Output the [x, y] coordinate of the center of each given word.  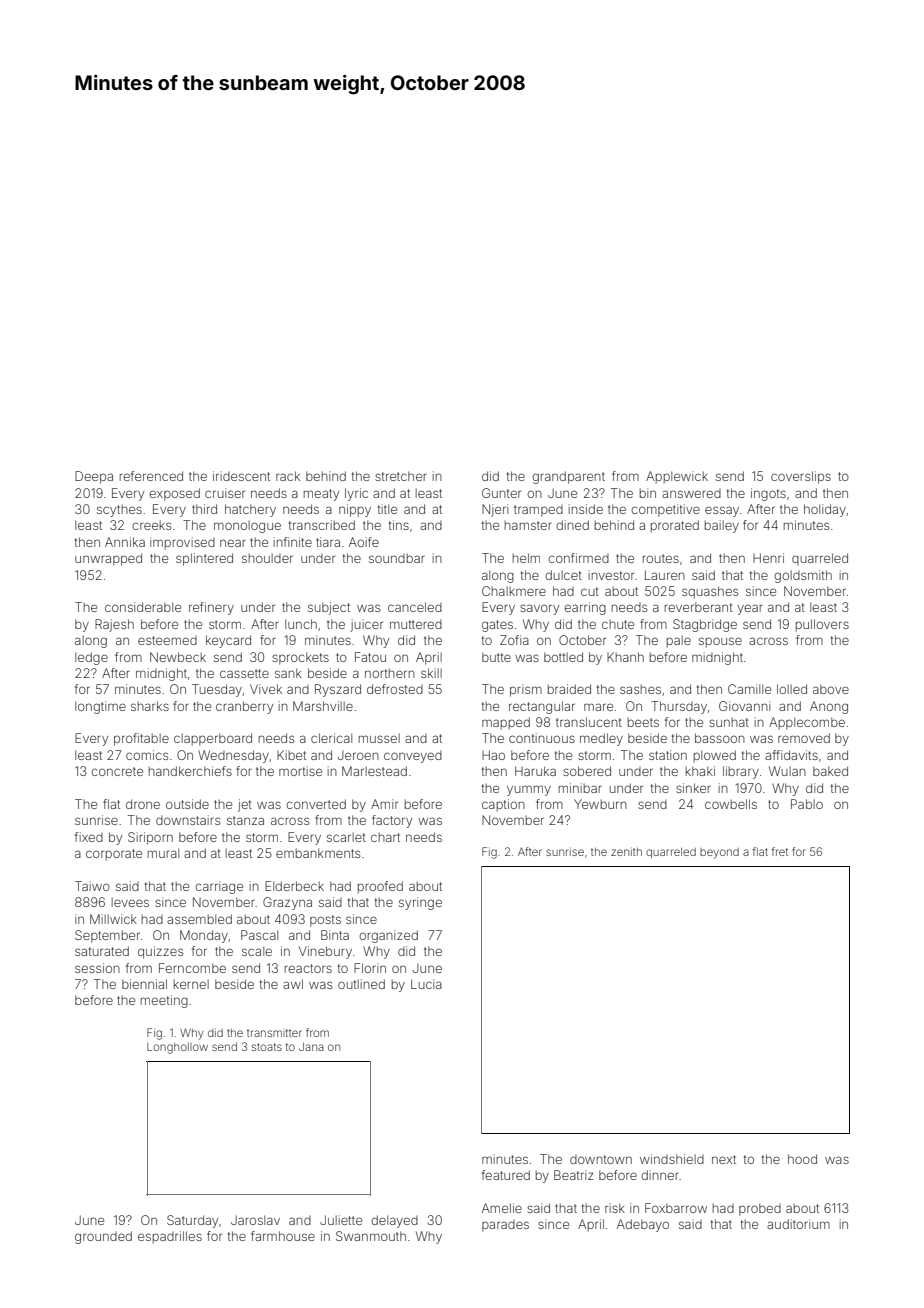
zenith [626, 852]
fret [780, 851]
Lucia [426, 984]
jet [245, 805]
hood [802, 1159]
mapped [506, 723]
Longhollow [177, 1048]
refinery [211, 608]
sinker [693, 788]
